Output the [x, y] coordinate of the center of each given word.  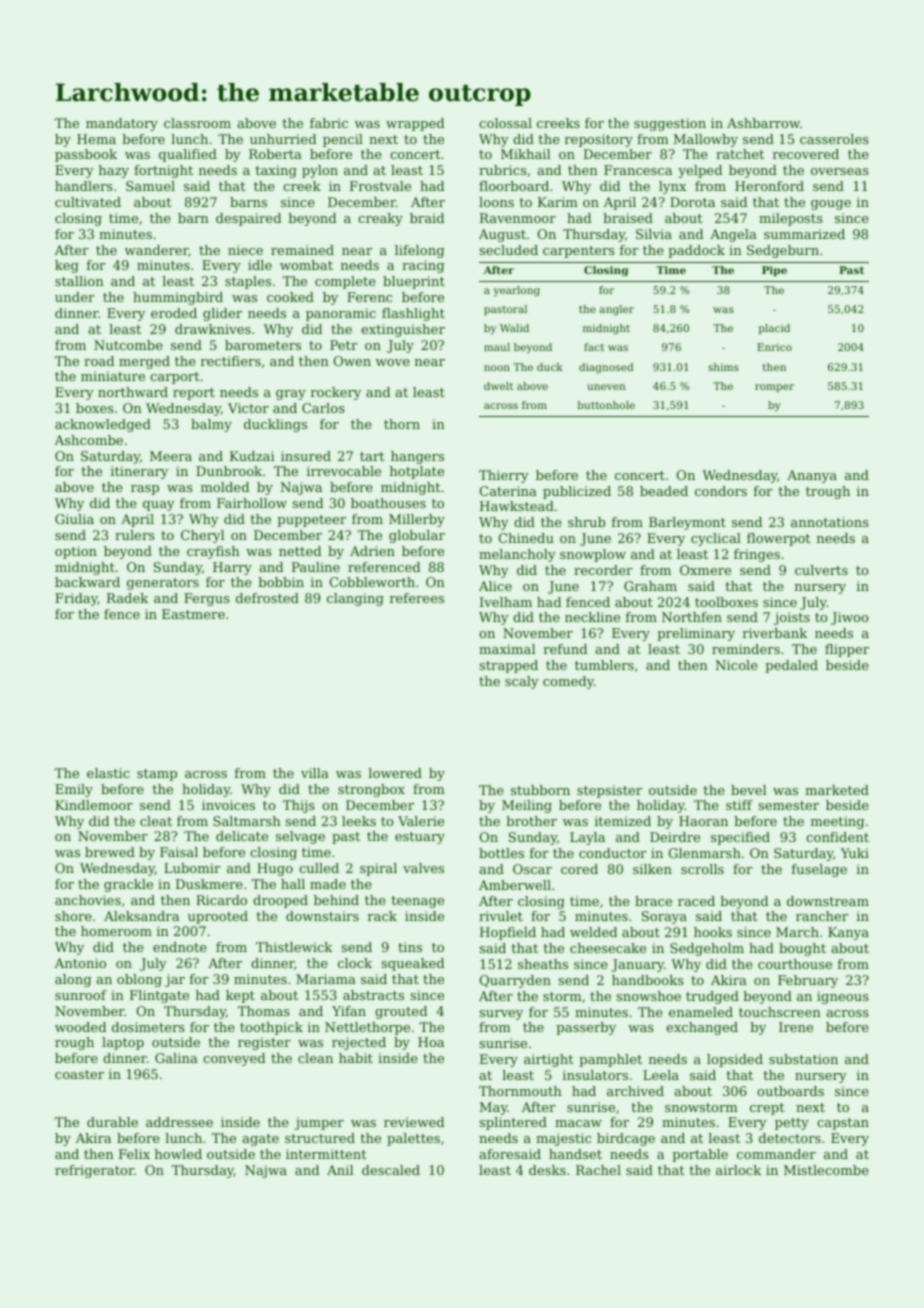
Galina [176, 1058]
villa [315, 773]
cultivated [88, 202]
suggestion [670, 124]
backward [87, 582]
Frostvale [380, 186]
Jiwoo [849, 618]
